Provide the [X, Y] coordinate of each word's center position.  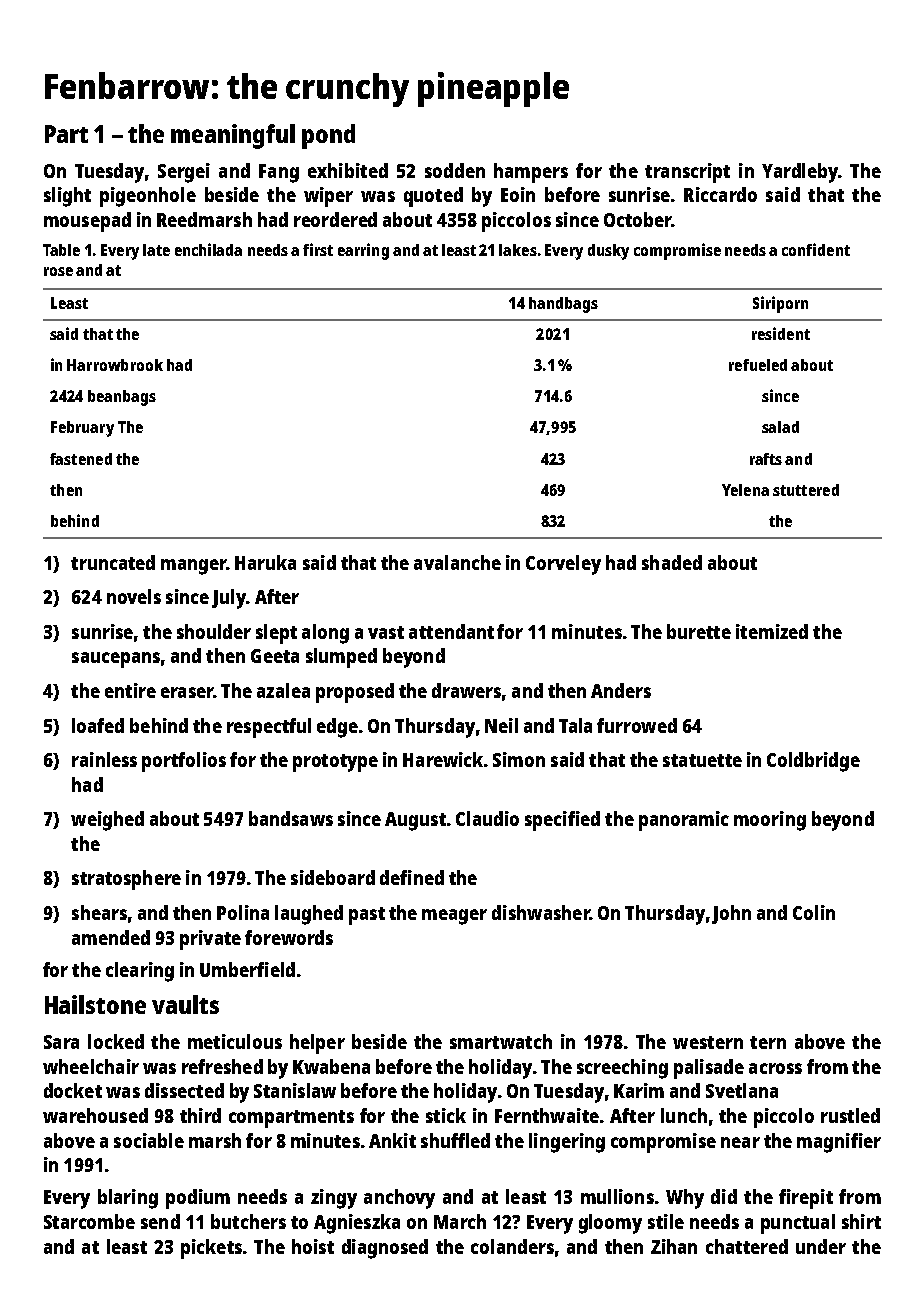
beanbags [122, 398]
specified [562, 821]
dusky [608, 252]
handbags [563, 305]
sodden [455, 170]
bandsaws [291, 818]
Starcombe [89, 1221]
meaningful [233, 136]
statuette [702, 760]
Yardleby [800, 173]
